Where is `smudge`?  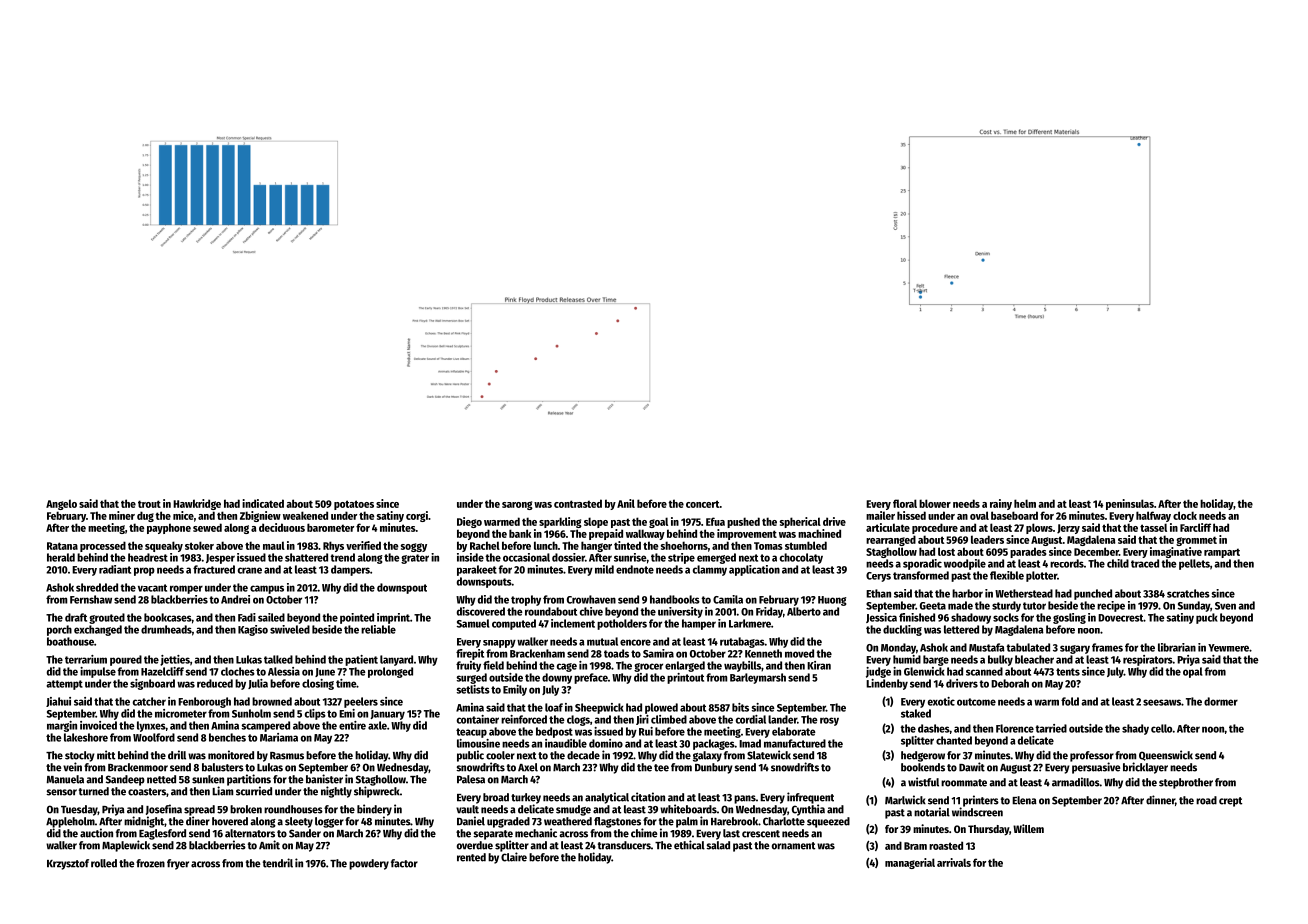 smudge is located at coordinates (573, 810).
